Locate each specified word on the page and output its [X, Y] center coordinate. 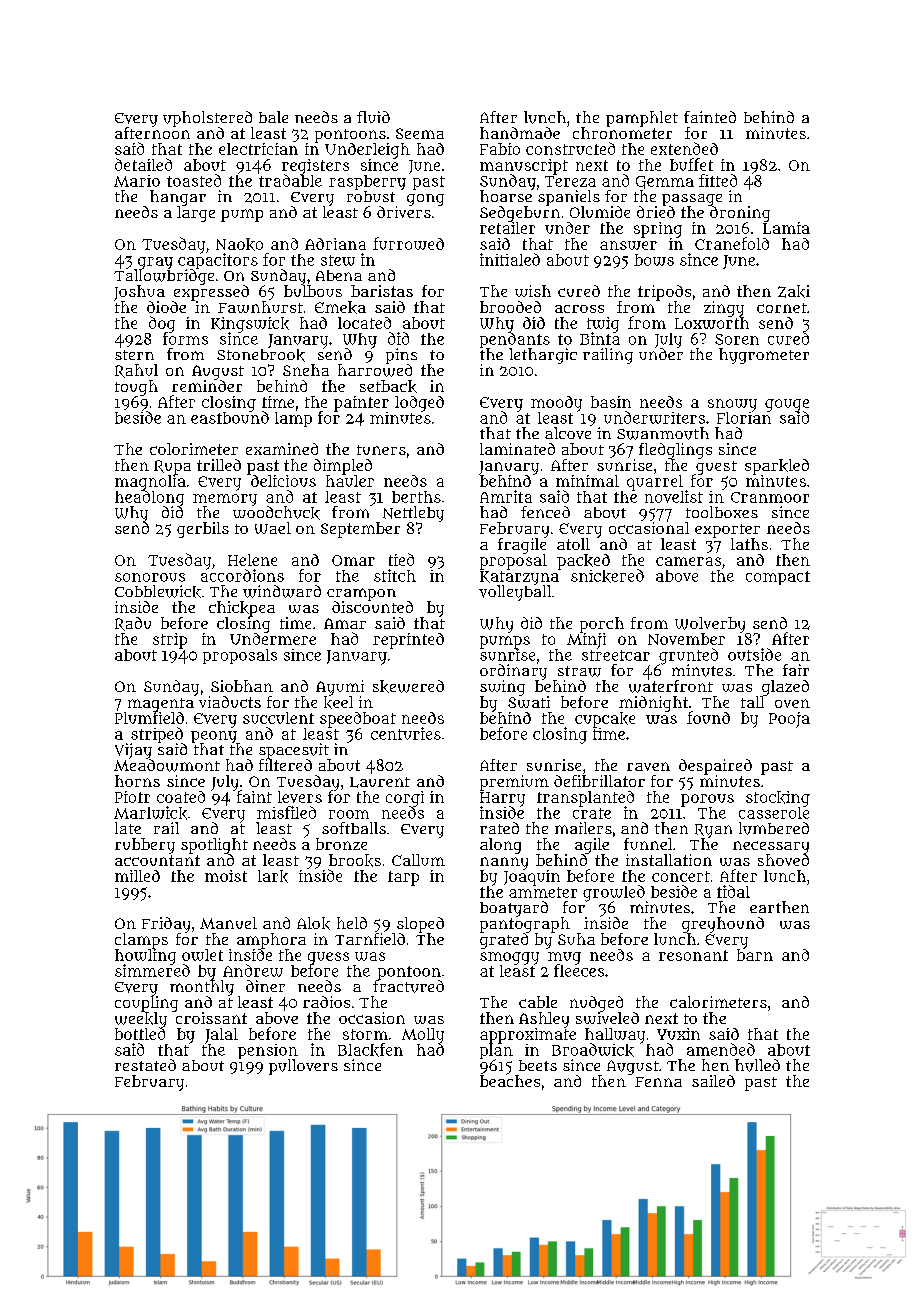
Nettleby [413, 514]
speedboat [358, 720]
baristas [382, 291]
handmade [520, 133]
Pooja [789, 720]
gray [155, 263]
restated [145, 1065]
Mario [137, 181]
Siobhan [242, 686]
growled [614, 893]
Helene [252, 560]
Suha [576, 939]
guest [715, 468]
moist [226, 876]
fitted [718, 180]
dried [656, 212]
